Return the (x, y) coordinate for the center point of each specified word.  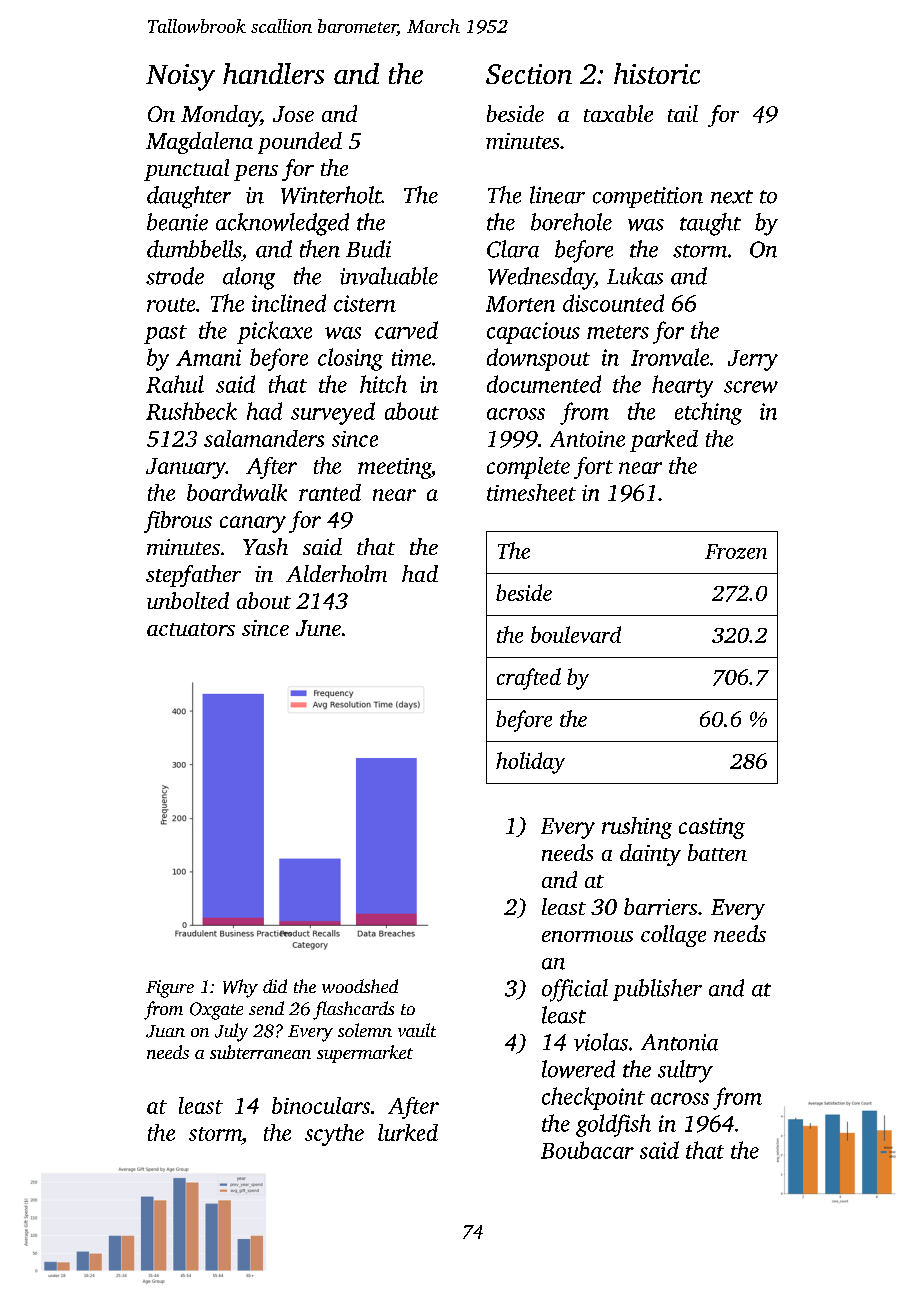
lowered (578, 1069)
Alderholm (336, 573)
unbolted (188, 600)
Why (240, 988)
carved (406, 330)
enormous (587, 936)
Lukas (635, 276)
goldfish (613, 1125)
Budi (368, 249)
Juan (165, 1031)
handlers (273, 73)
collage (673, 936)
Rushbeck (191, 411)
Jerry (753, 360)
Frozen (736, 551)
